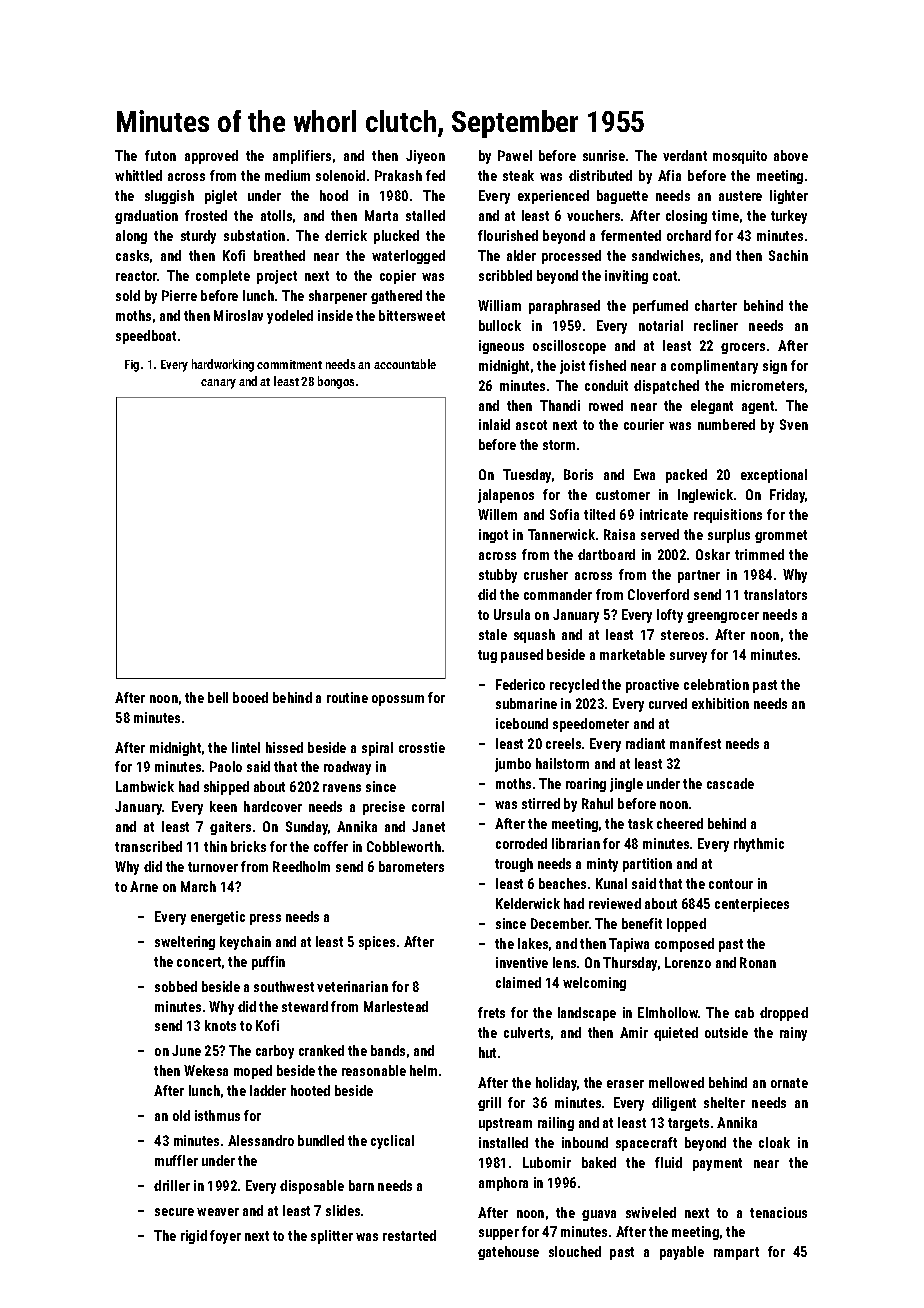  I want to click on corral, so click(428, 806).
